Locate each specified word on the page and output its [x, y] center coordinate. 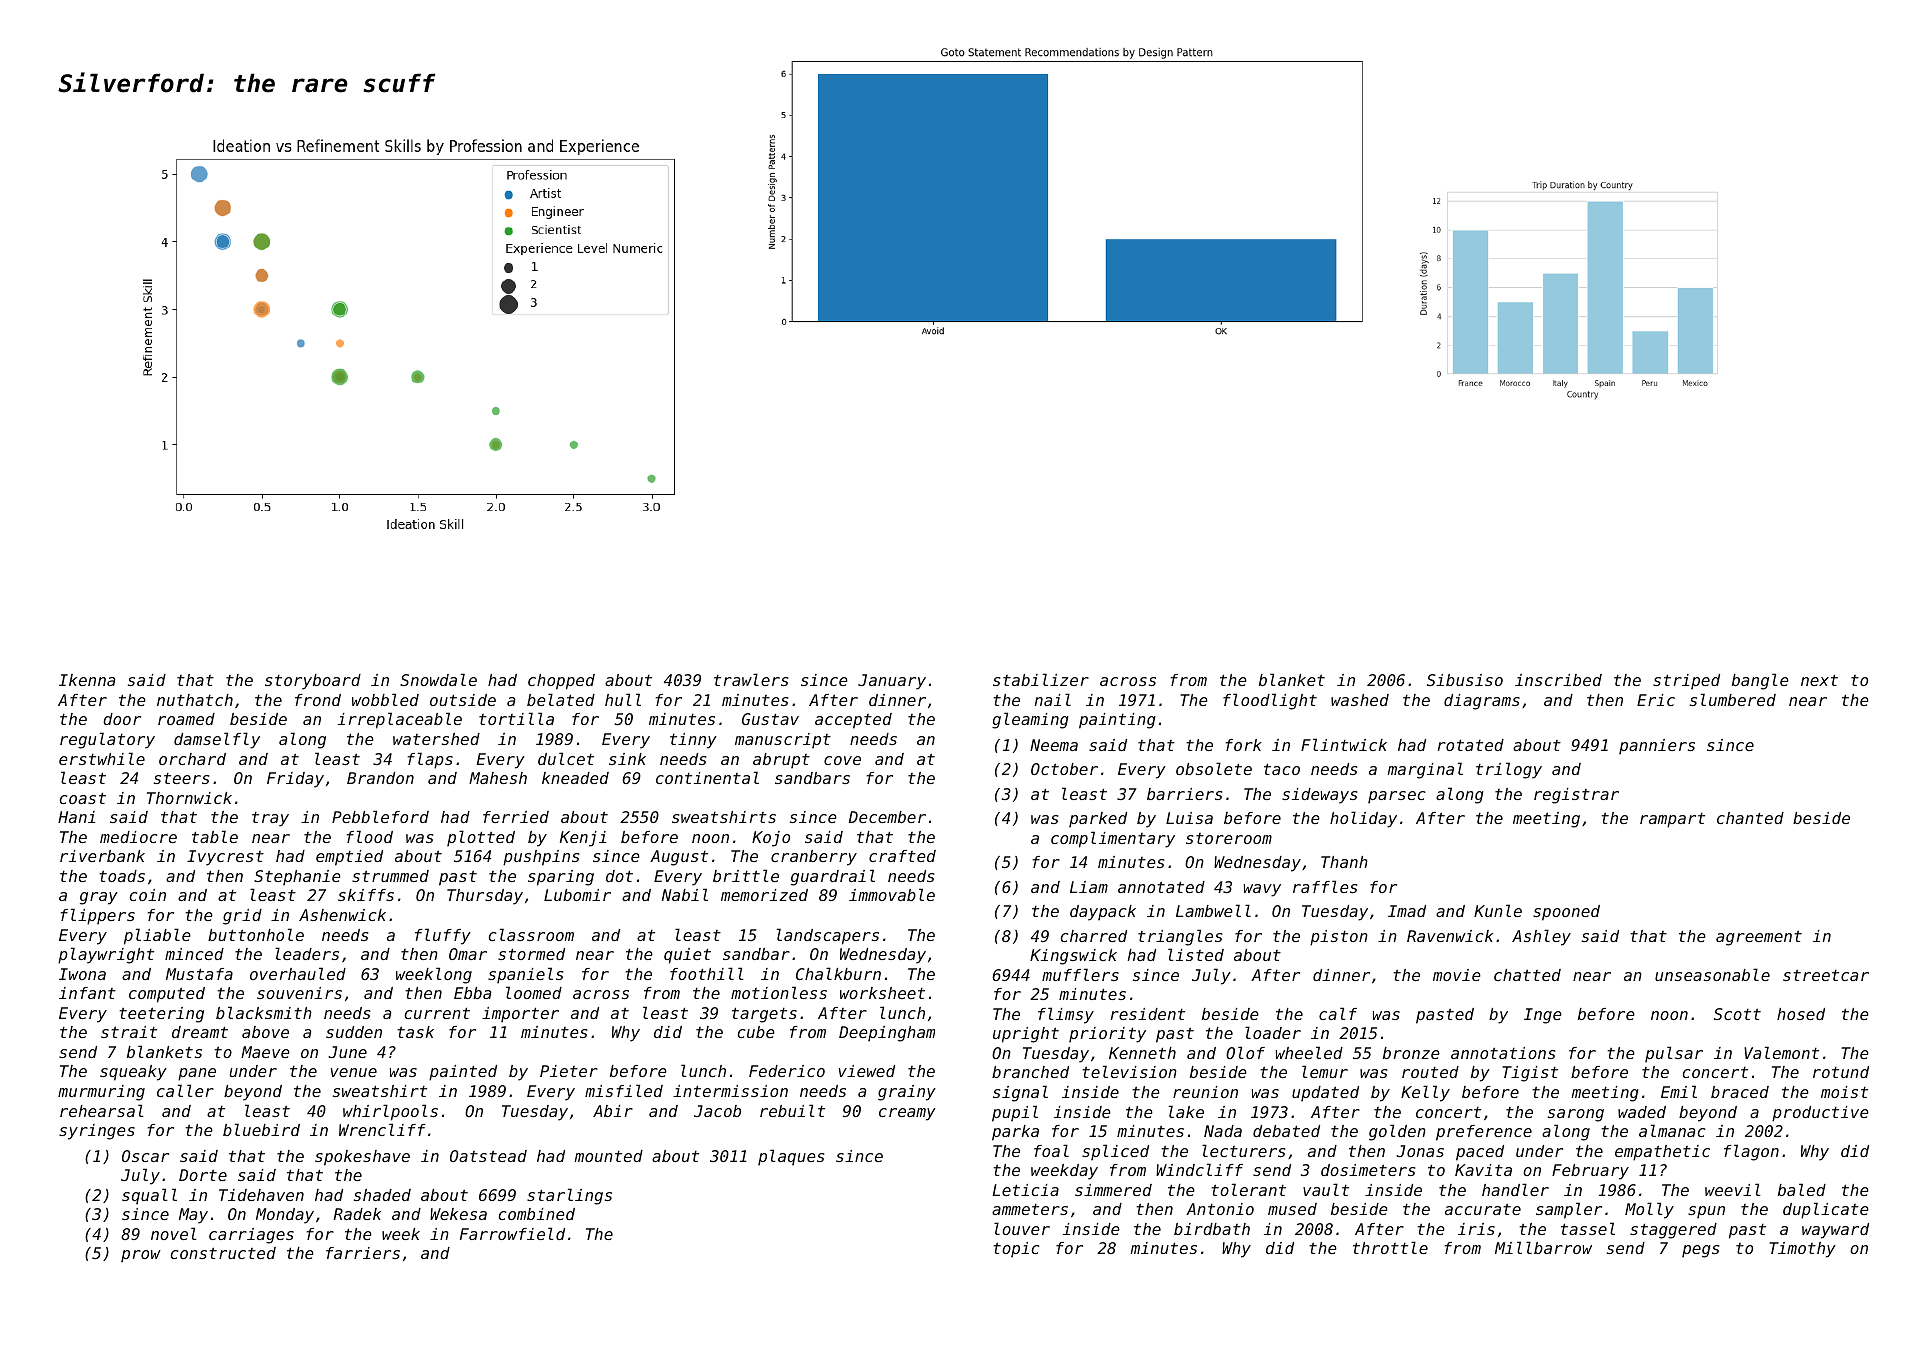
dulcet [566, 758]
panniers [1657, 746]
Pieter [569, 1071]
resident [1148, 1014]
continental [707, 777]
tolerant [1249, 1189]
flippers [98, 916]
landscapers [828, 936]
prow [141, 1256]
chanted [1750, 818]
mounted [608, 1156]
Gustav [770, 719]
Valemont [1781, 1052]
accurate [1483, 1209]
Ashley [1541, 937]
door [122, 719]
